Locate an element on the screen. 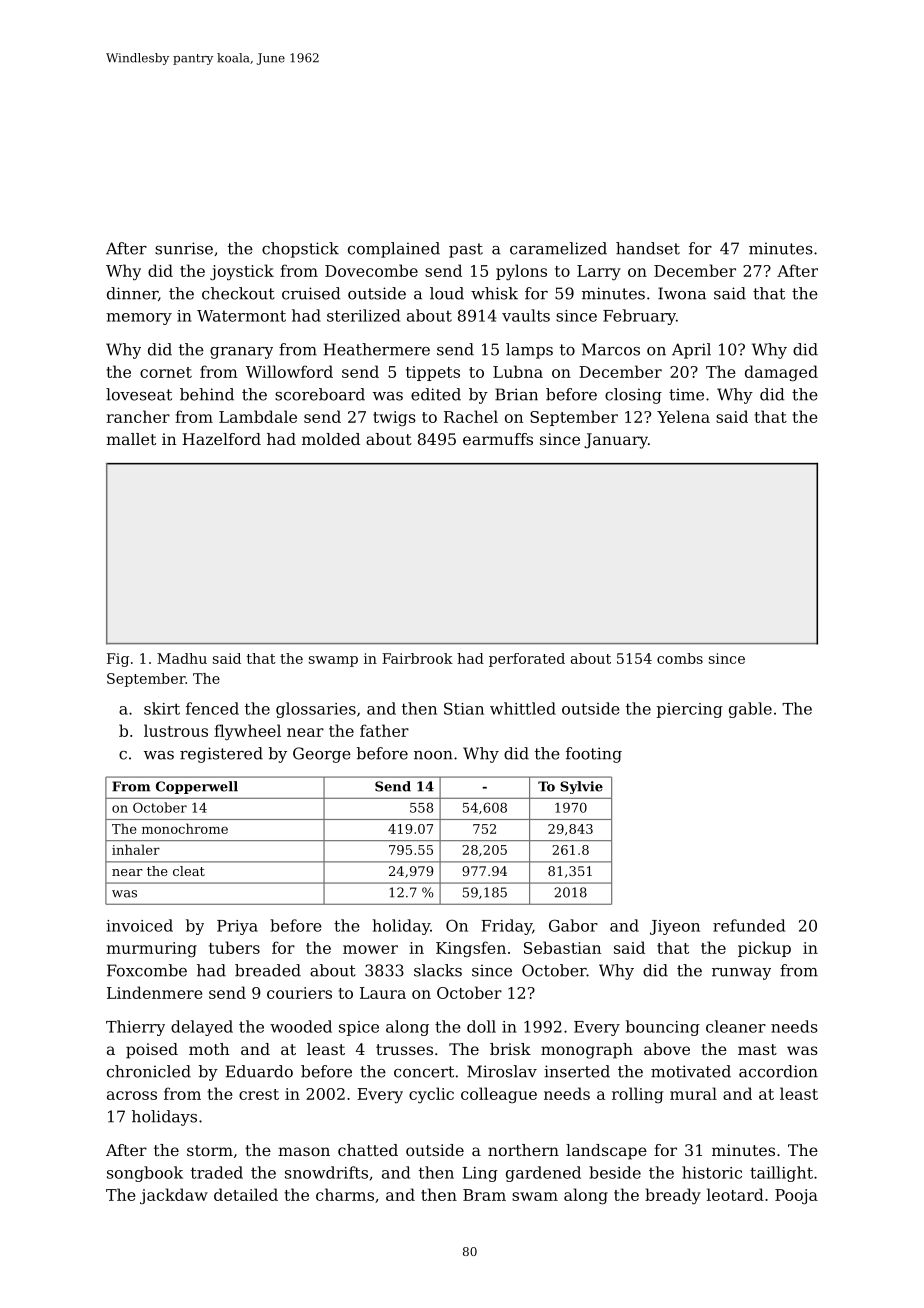 The height and width of the screenshot is (1308, 924). Heathermere is located at coordinates (377, 349).
